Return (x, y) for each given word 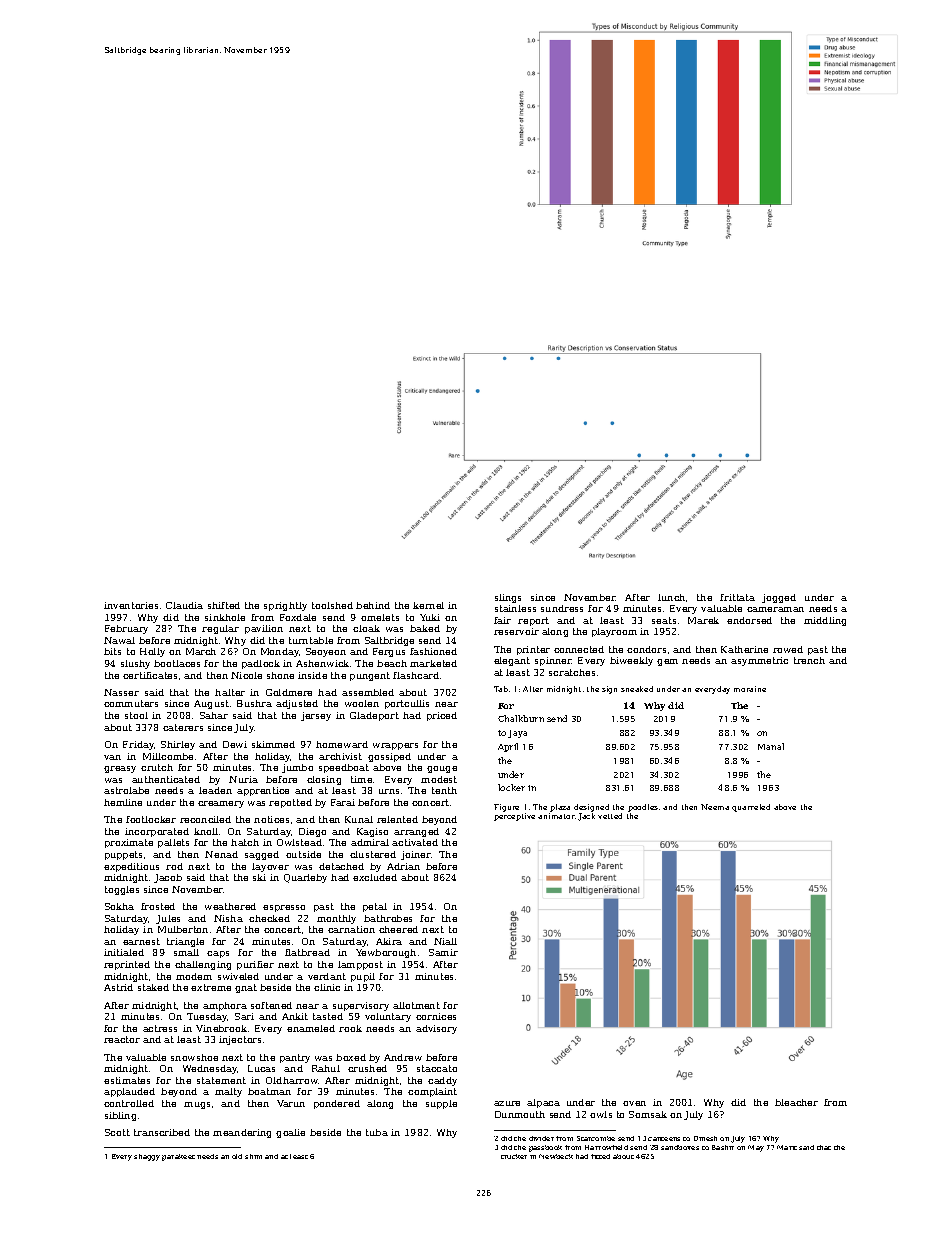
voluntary (388, 1017)
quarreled (751, 808)
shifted (224, 605)
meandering (242, 1133)
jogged (779, 598)
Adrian (403, 866)
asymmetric (759, 661)
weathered (230, 906)
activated (415, 842)
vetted (610, 816)
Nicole (246, 675)
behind (373, 605)
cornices (436, 1016)
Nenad (221, 854)
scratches (572, 672)
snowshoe (194, 1057)
